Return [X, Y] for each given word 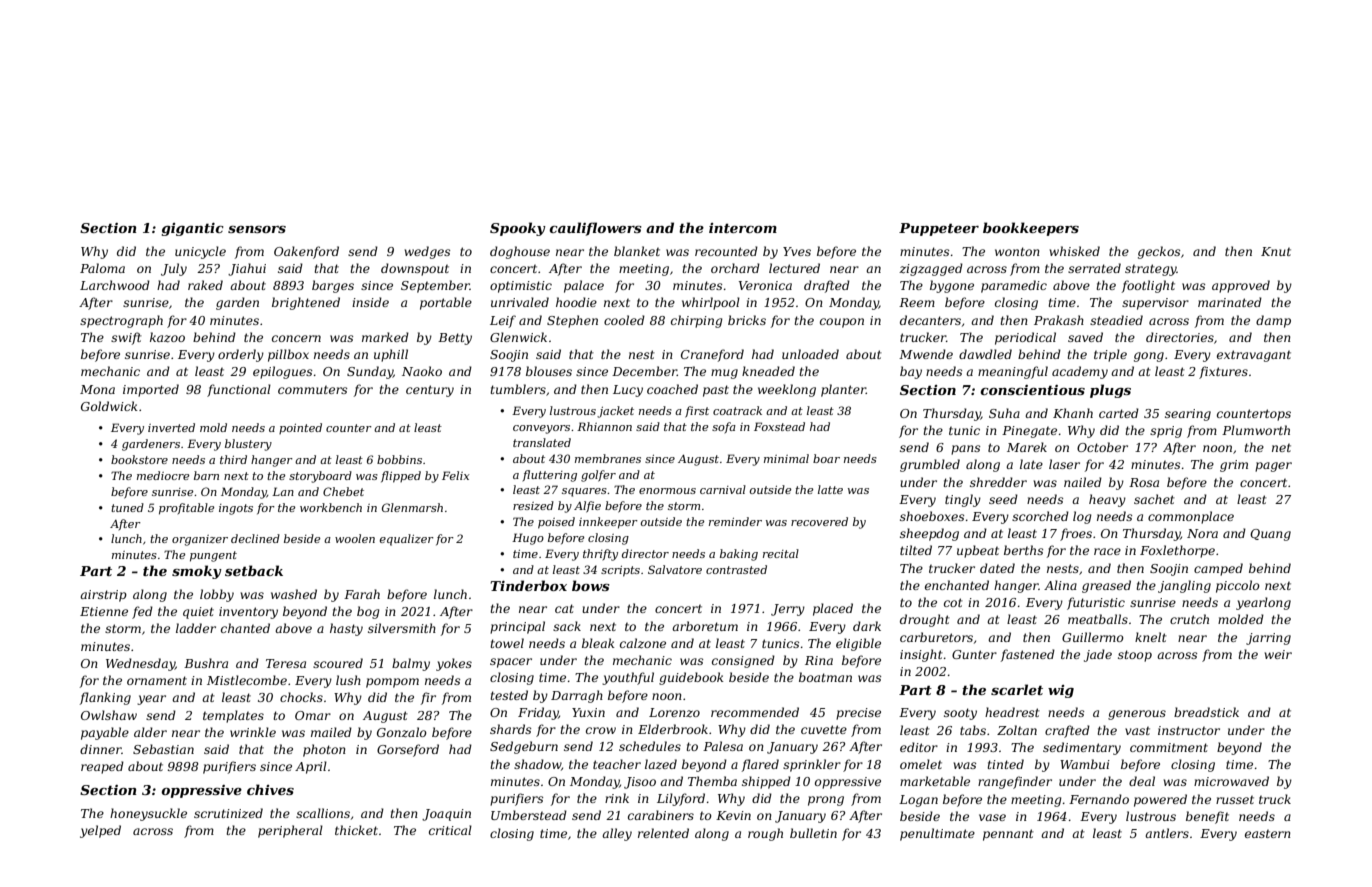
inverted [171, 427]
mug [724, 374]
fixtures [1223, 372]
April [311, 767]
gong [1149, 357]
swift [126, 338]
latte [830, 489]
